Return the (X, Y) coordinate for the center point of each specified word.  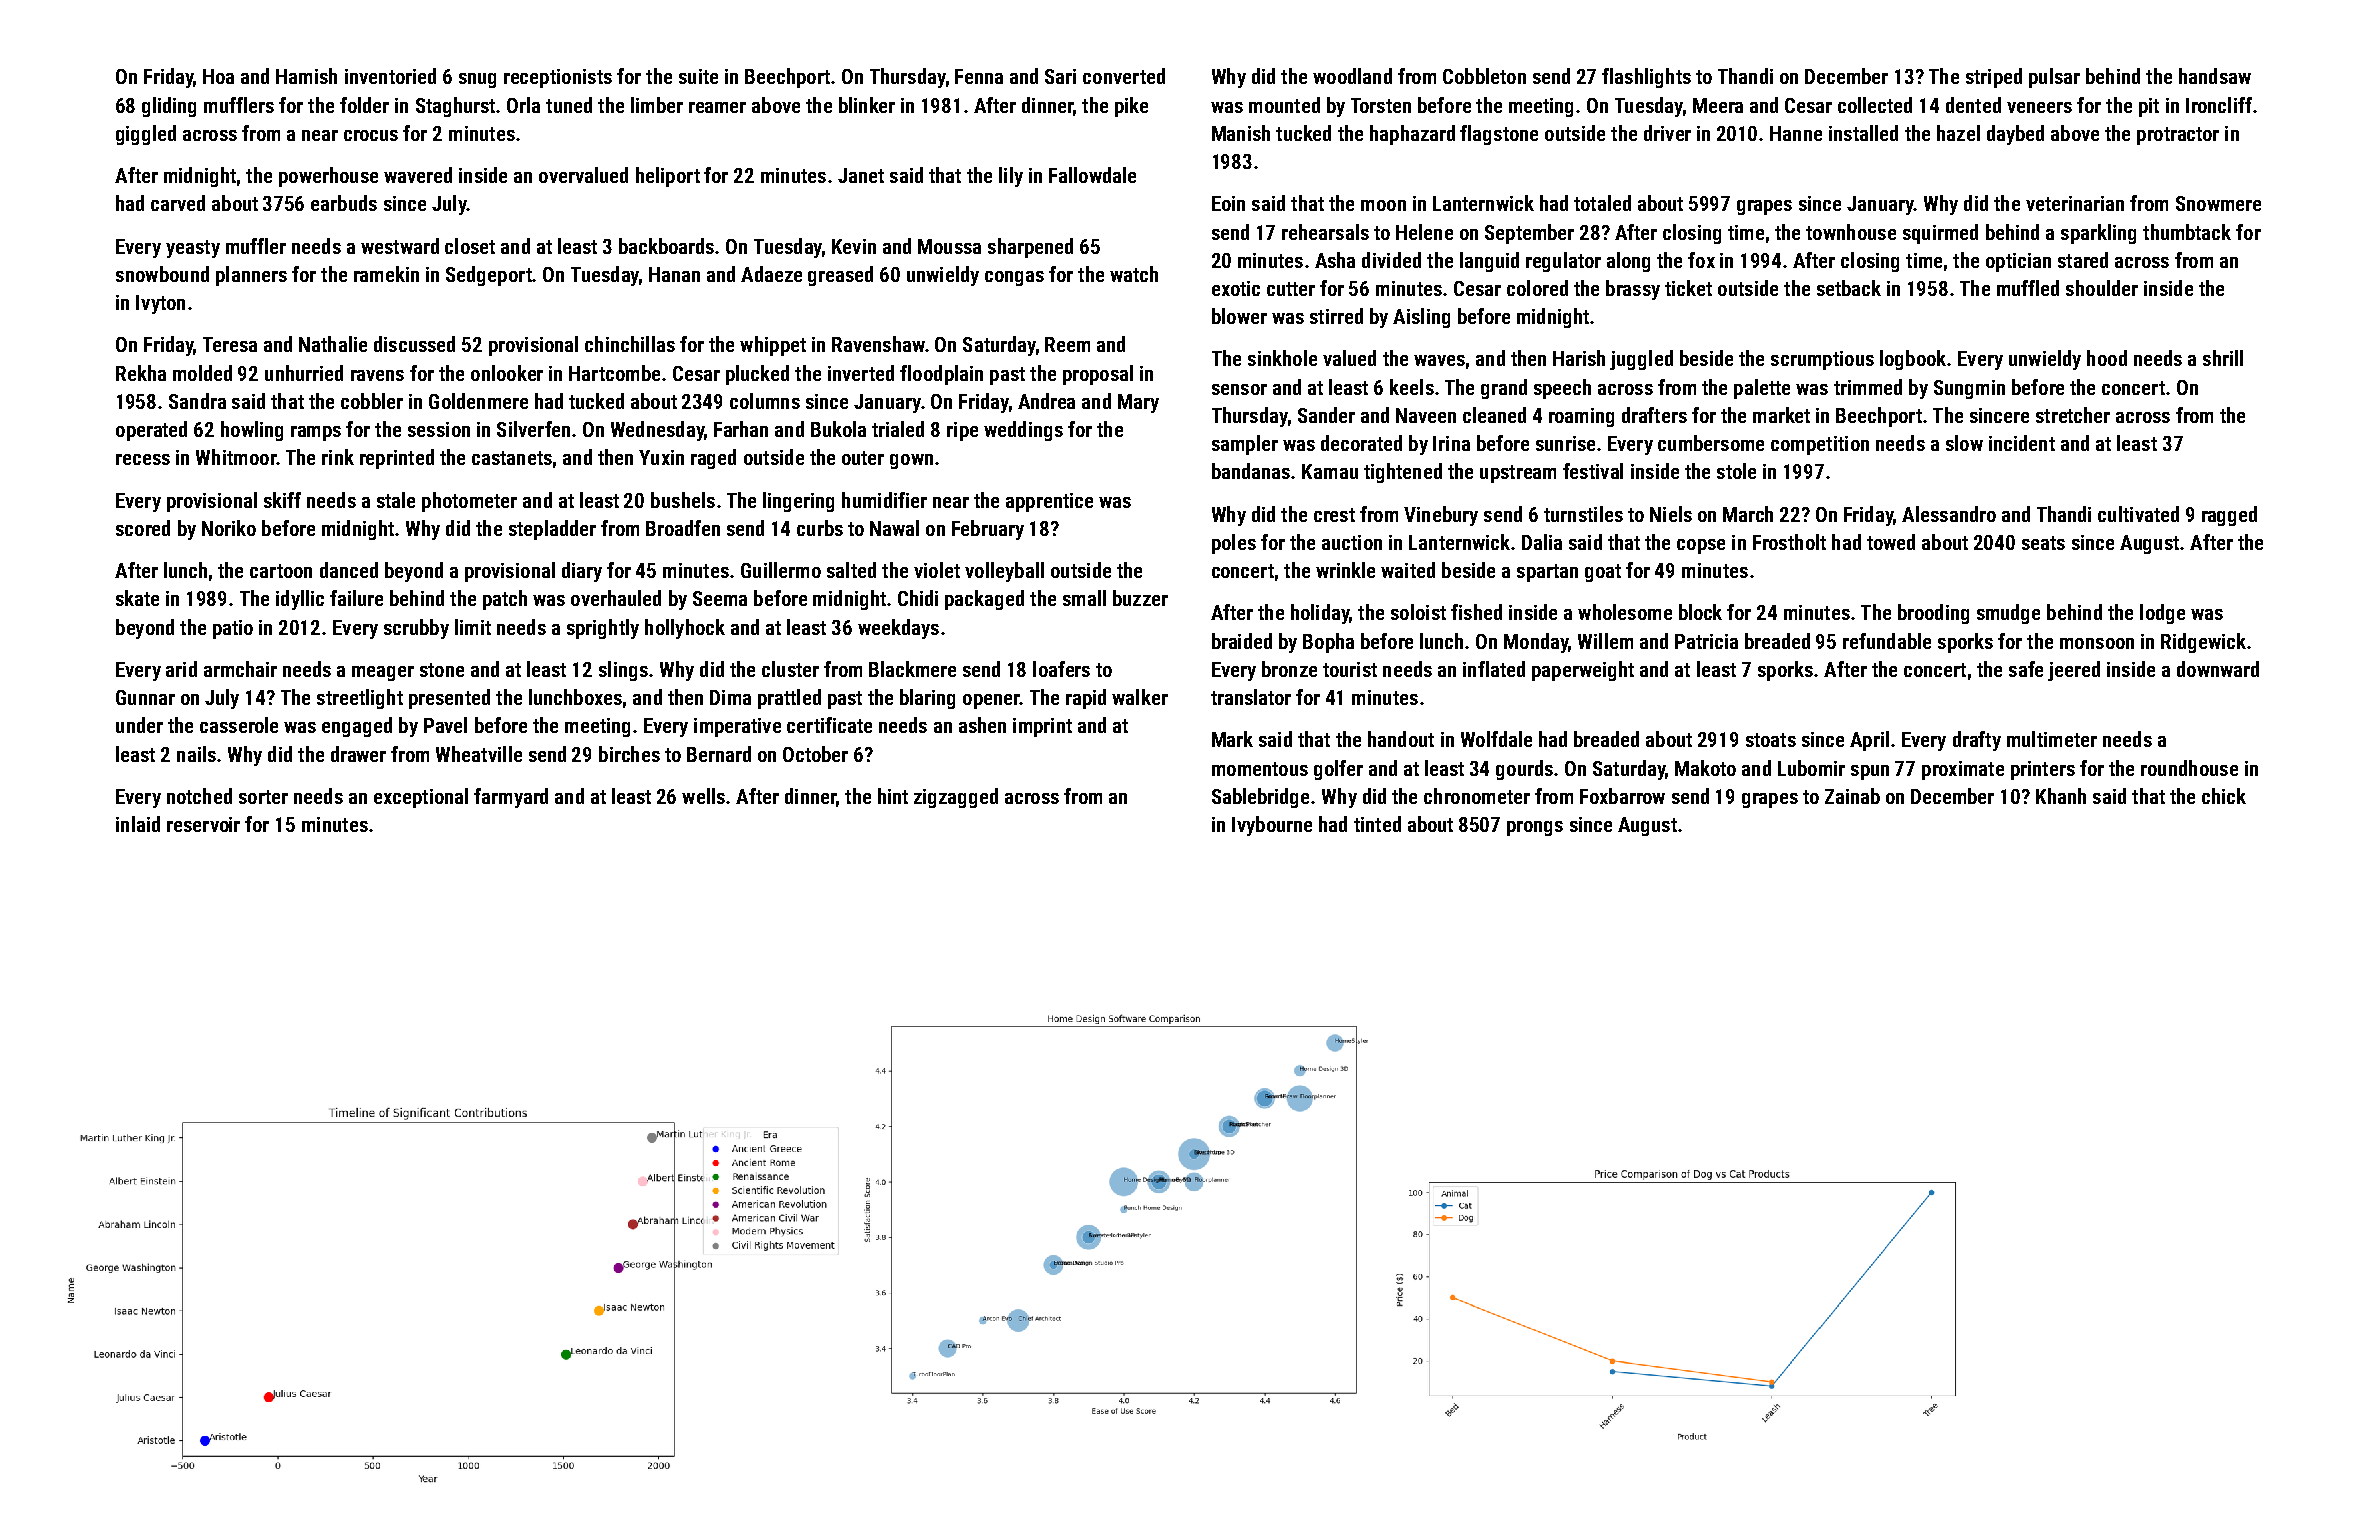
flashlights (1646, 78)
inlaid (138, 824)
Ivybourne (1272, 826)
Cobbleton (1484, 76)
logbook (1913, 360)
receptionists (558, 78)
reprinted (397, 459)
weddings (1023, 431)
